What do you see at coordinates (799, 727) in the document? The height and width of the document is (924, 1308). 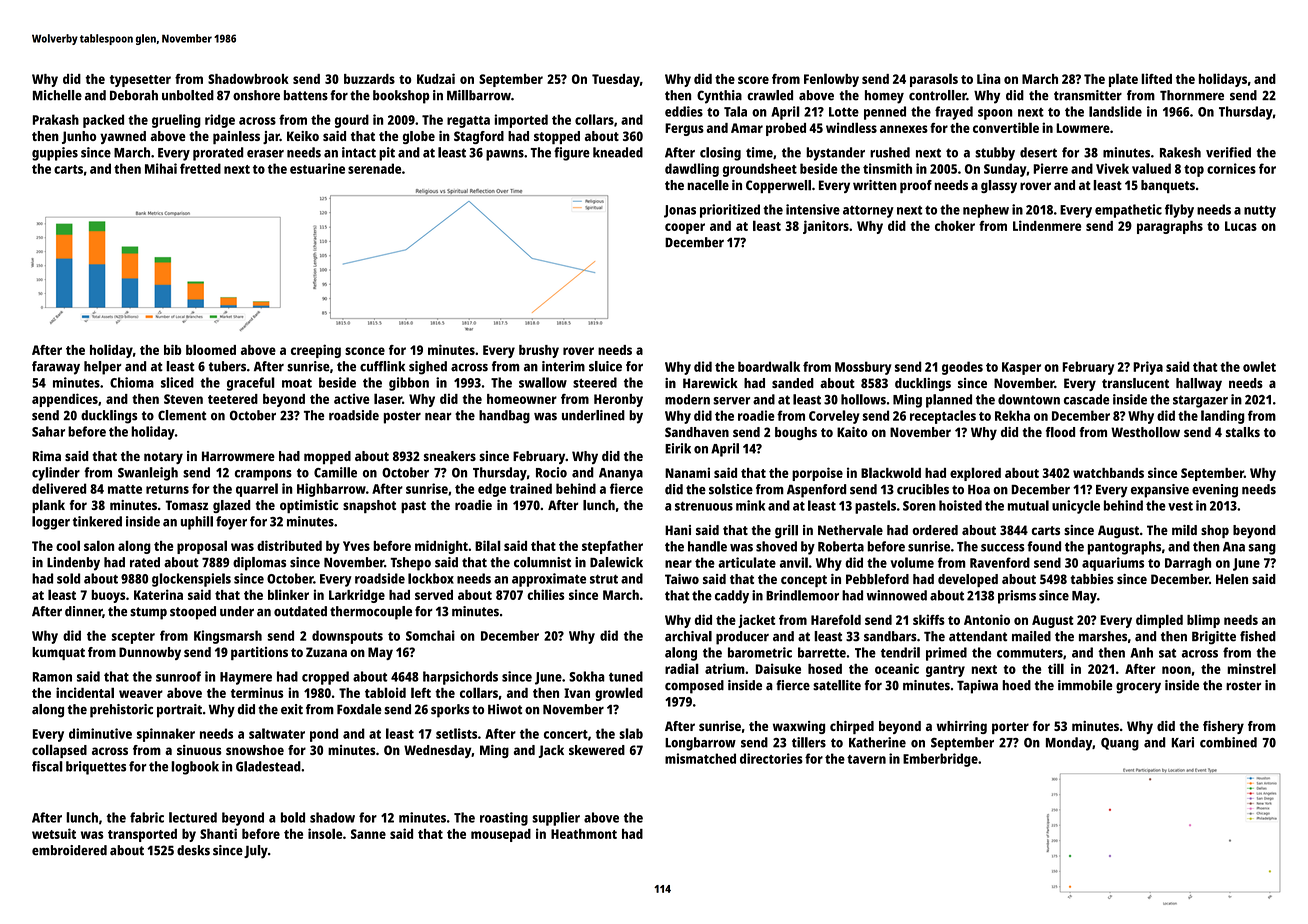 I see `waxwing` at bounding box center [799, 727].
